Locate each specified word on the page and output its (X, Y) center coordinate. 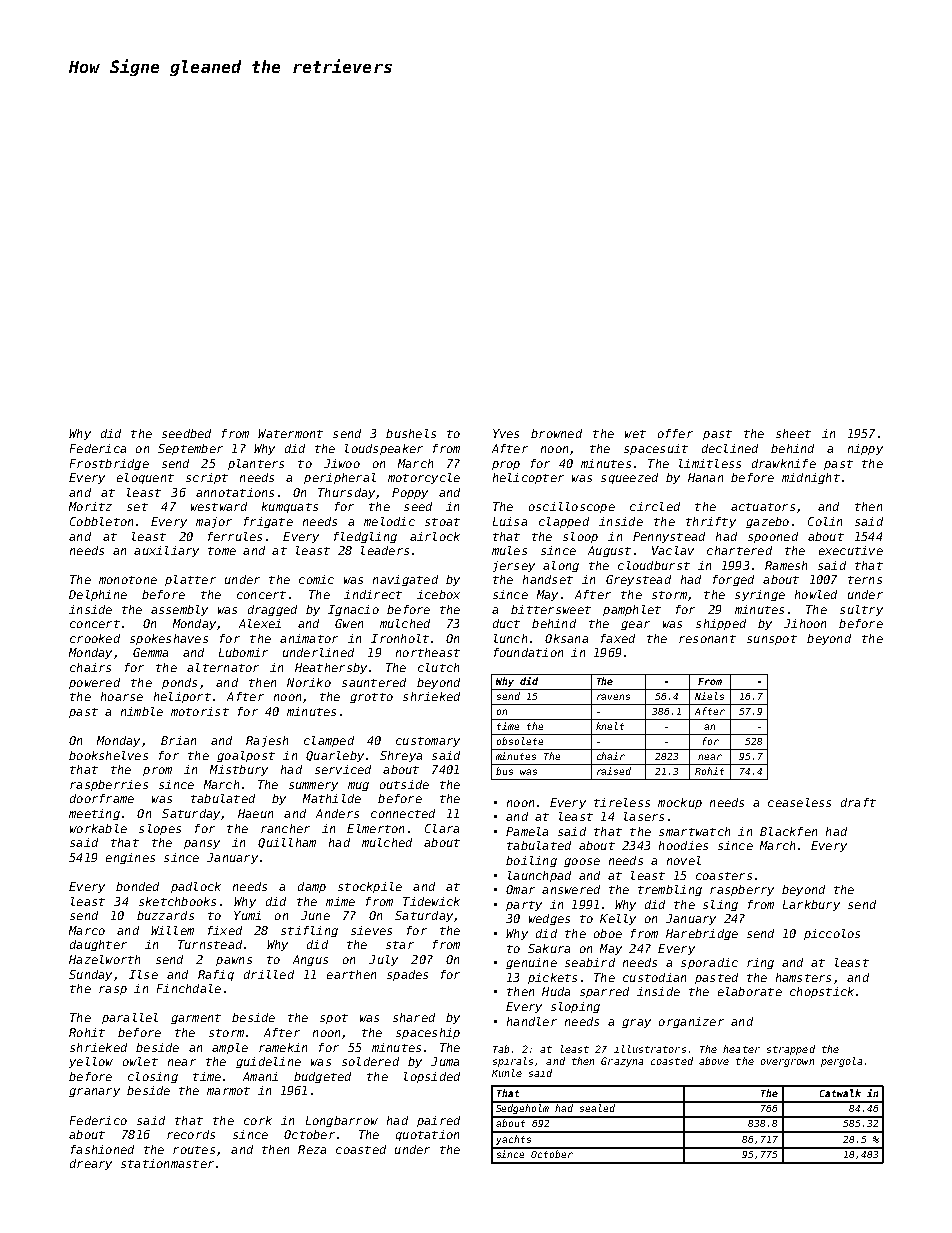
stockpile (370, 887)
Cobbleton (101, 521)
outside (404, 784)
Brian (178, 740)
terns (865, 580)
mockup (680, 803)
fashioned (102, 1149)
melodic (389, 521)
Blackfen (788, 831)
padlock (196, 887)
